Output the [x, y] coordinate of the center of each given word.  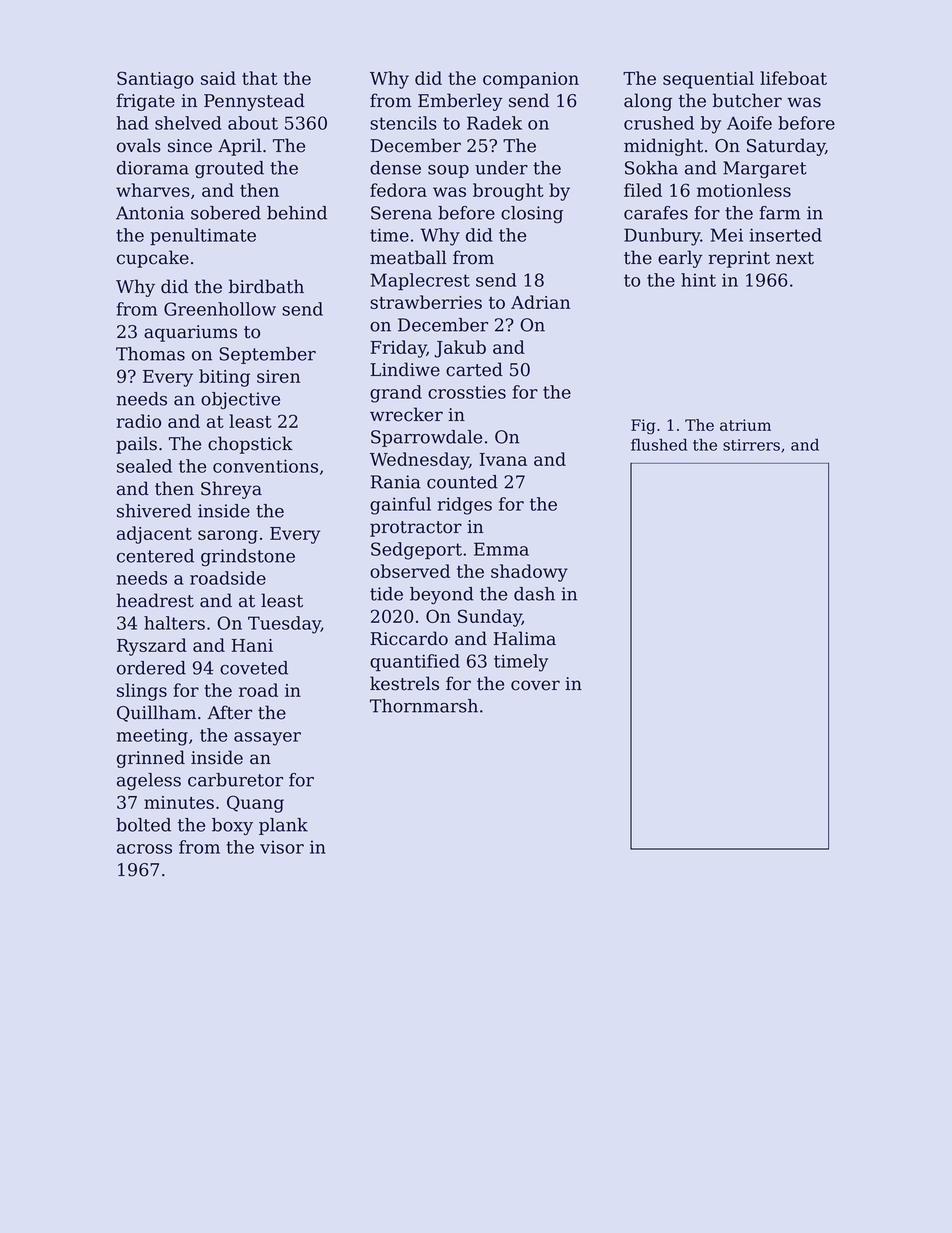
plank [283, 826]
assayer [267, 739]
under [501, 168]
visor [282, 847]
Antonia [150, 213]
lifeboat [793, 78]
